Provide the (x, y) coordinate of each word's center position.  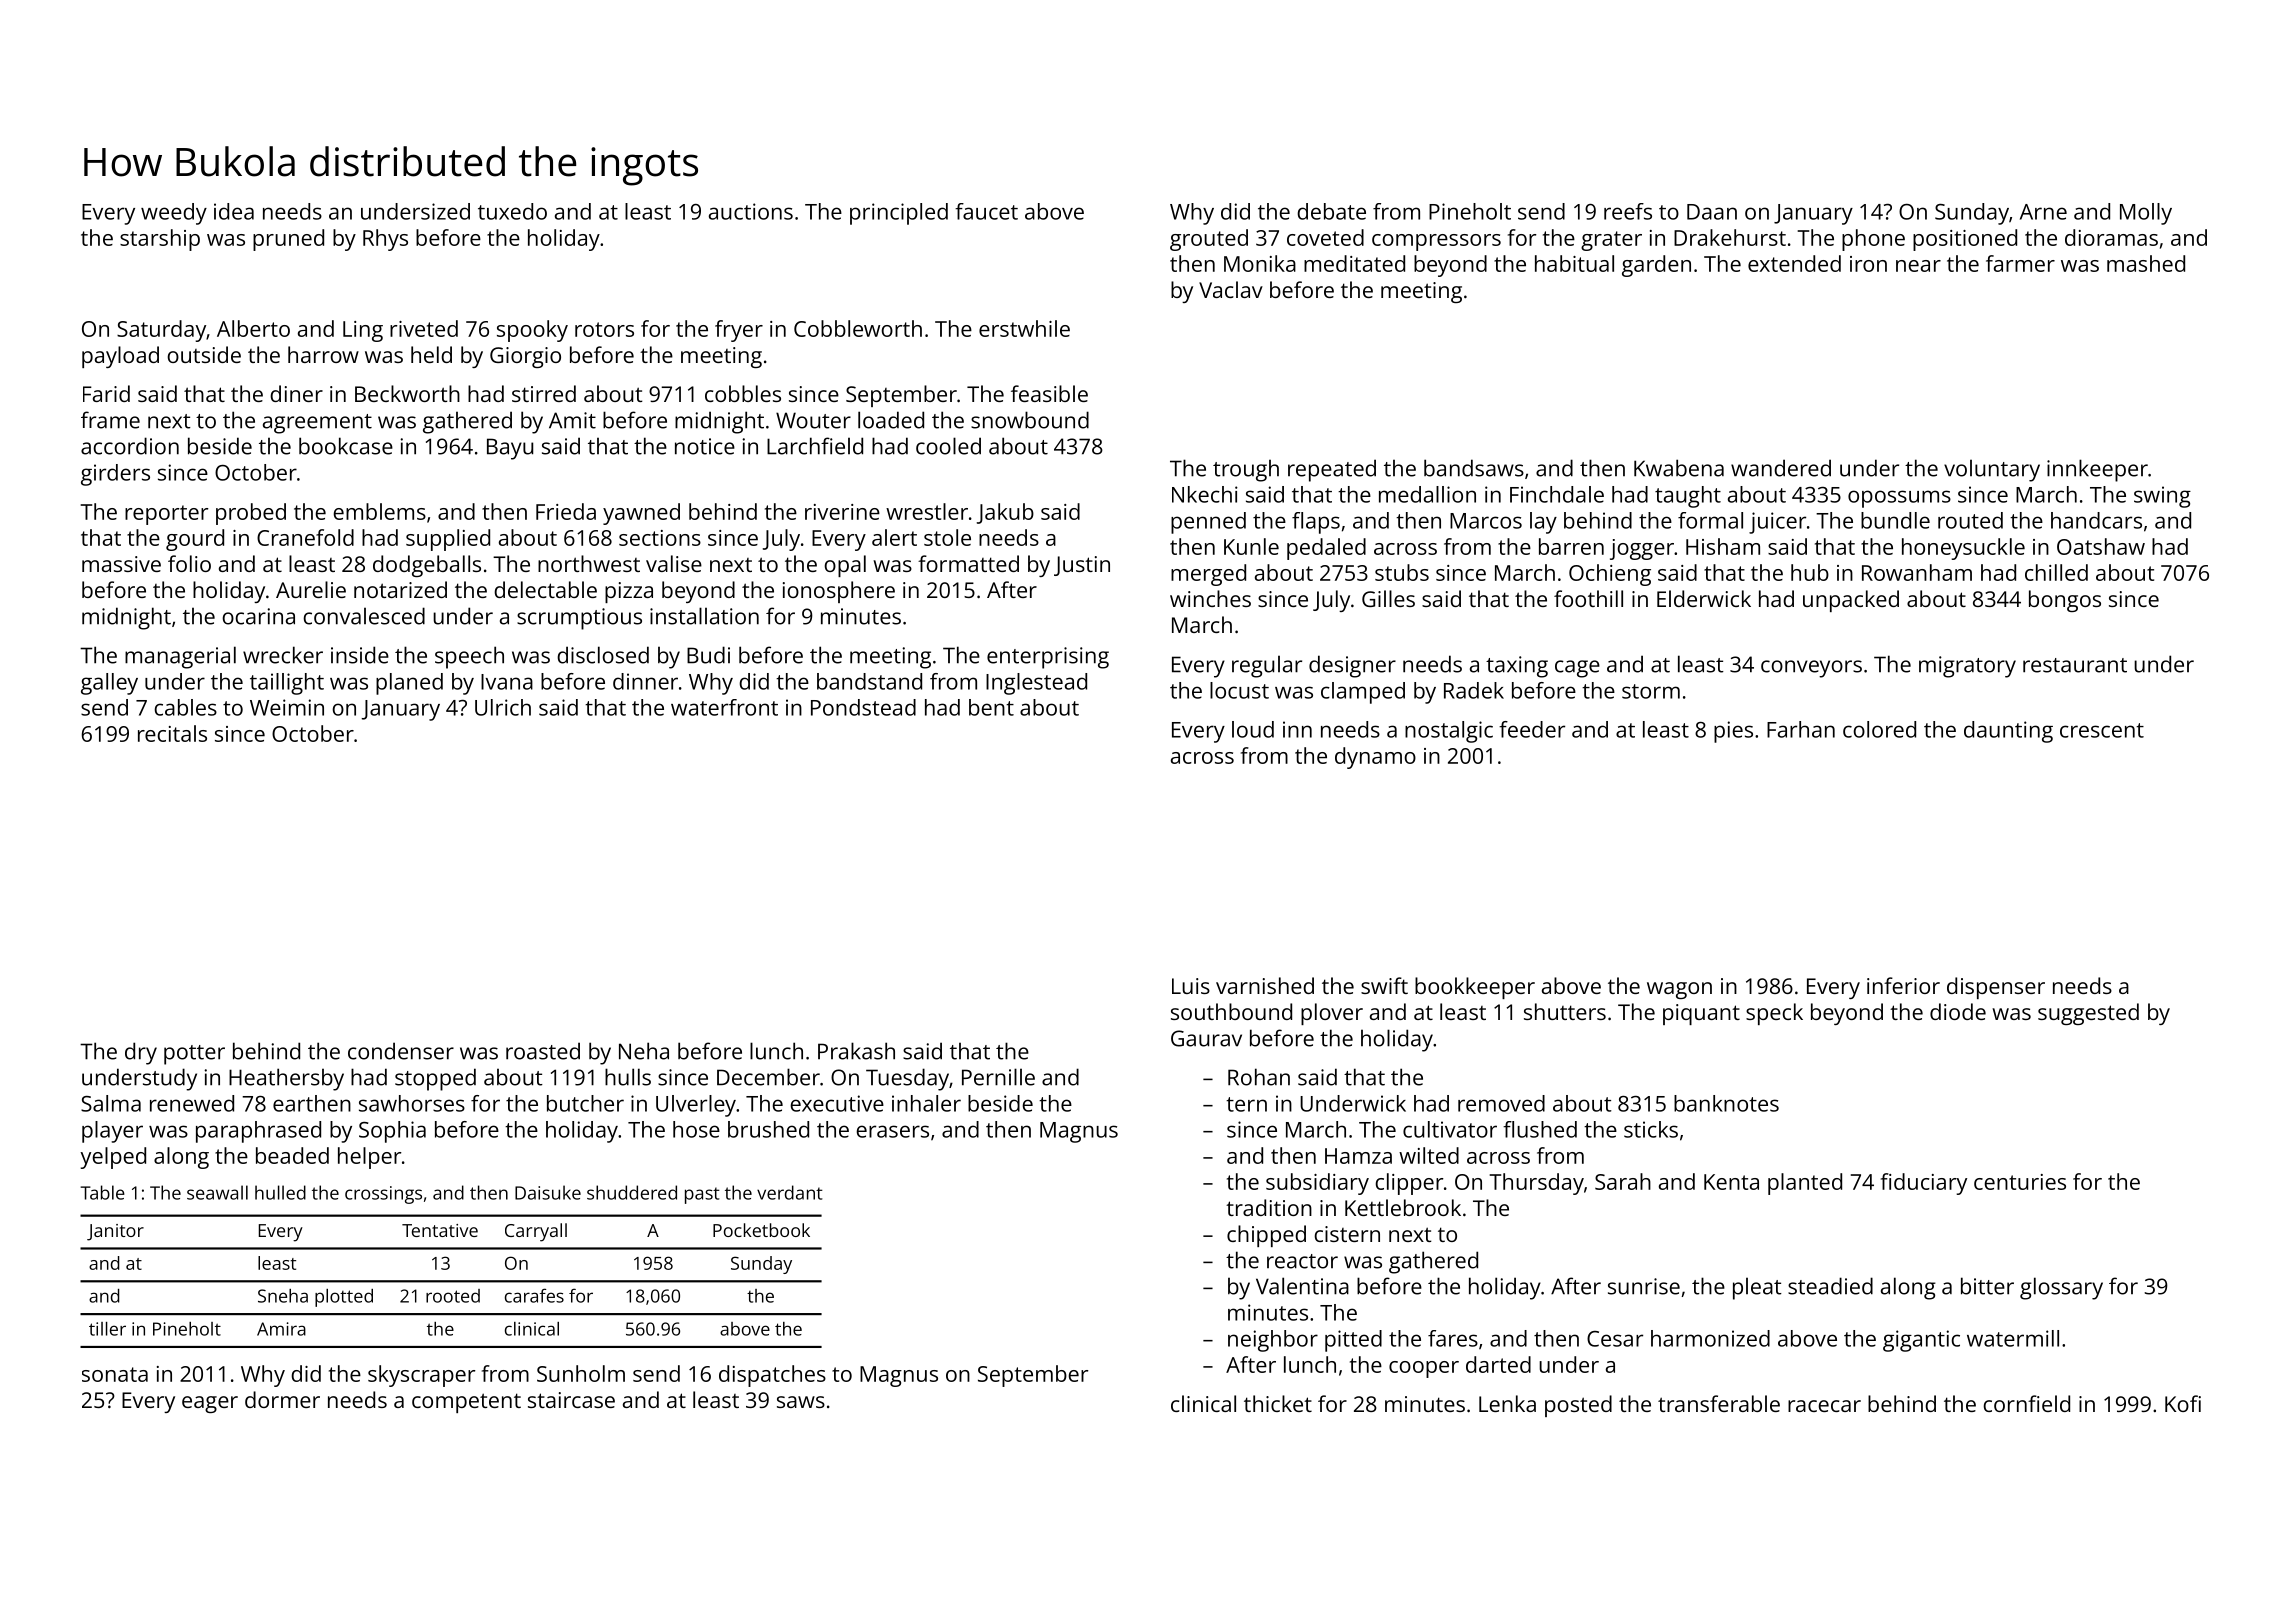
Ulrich (503, 707)
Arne (2043, 212)
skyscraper (422, 1376)
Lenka (1507, 1403)
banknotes (1726, 1103)
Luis (1191, 986)
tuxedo (512, 211)
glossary (2061, 1288)
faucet (986, 211)
